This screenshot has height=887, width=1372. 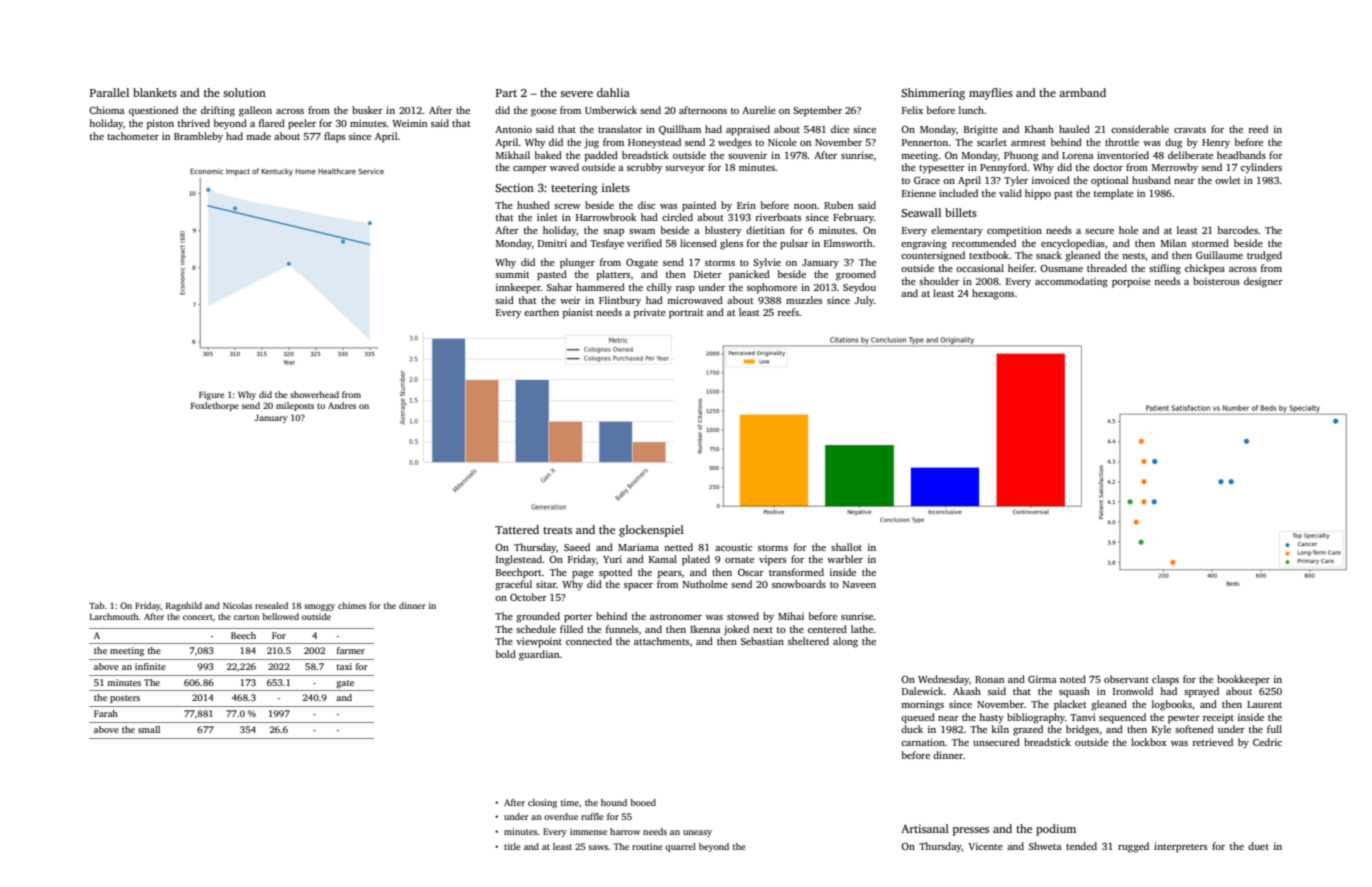 I want to click on porter, so click(x=578, y=618).
